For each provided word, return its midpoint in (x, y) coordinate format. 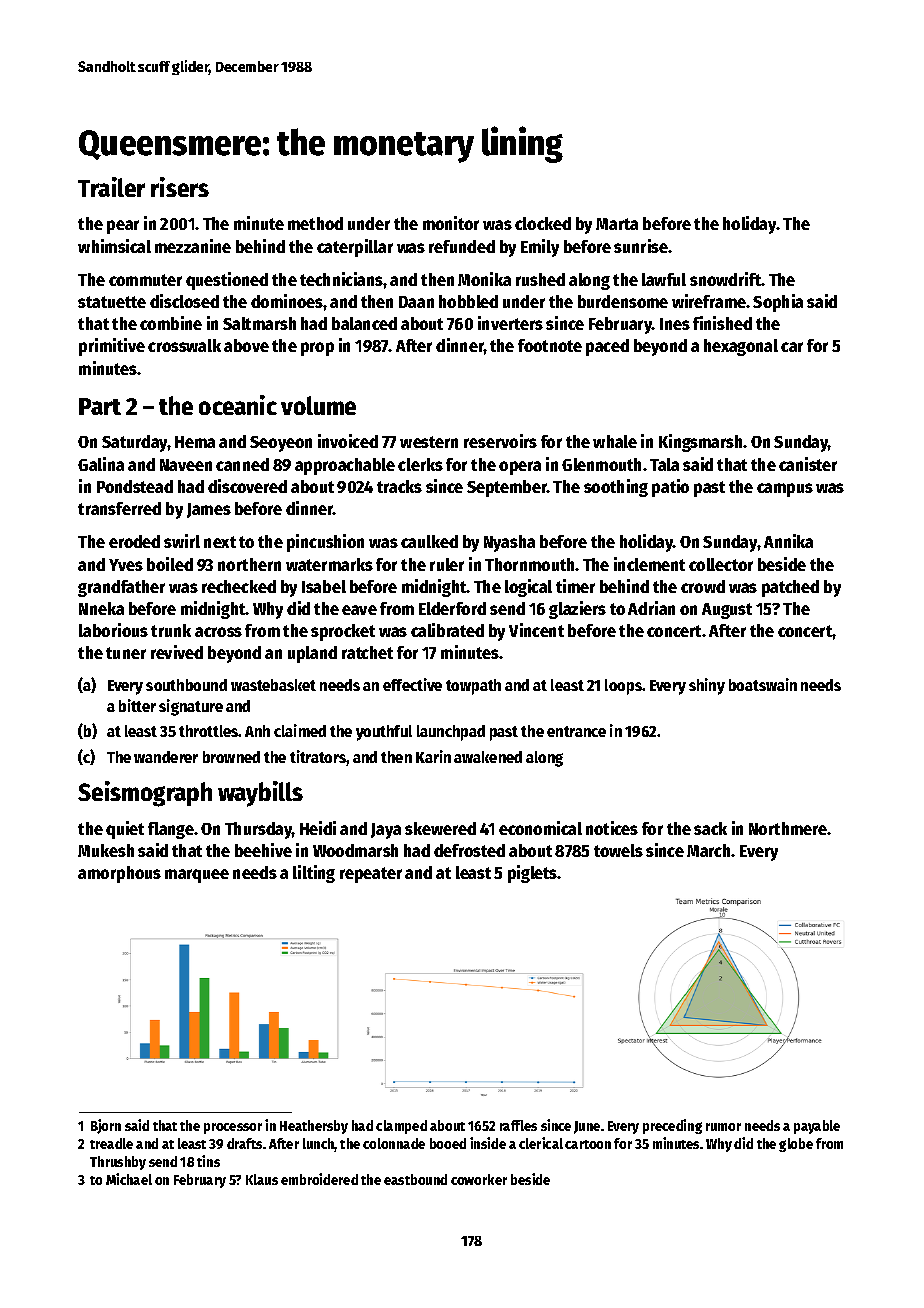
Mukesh (106, 850)
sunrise (641, 246)
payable (817, 1127)
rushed (540, 279)
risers (180, 187)
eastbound (415, 1179)
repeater (371, 875)
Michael (129, 1179)
